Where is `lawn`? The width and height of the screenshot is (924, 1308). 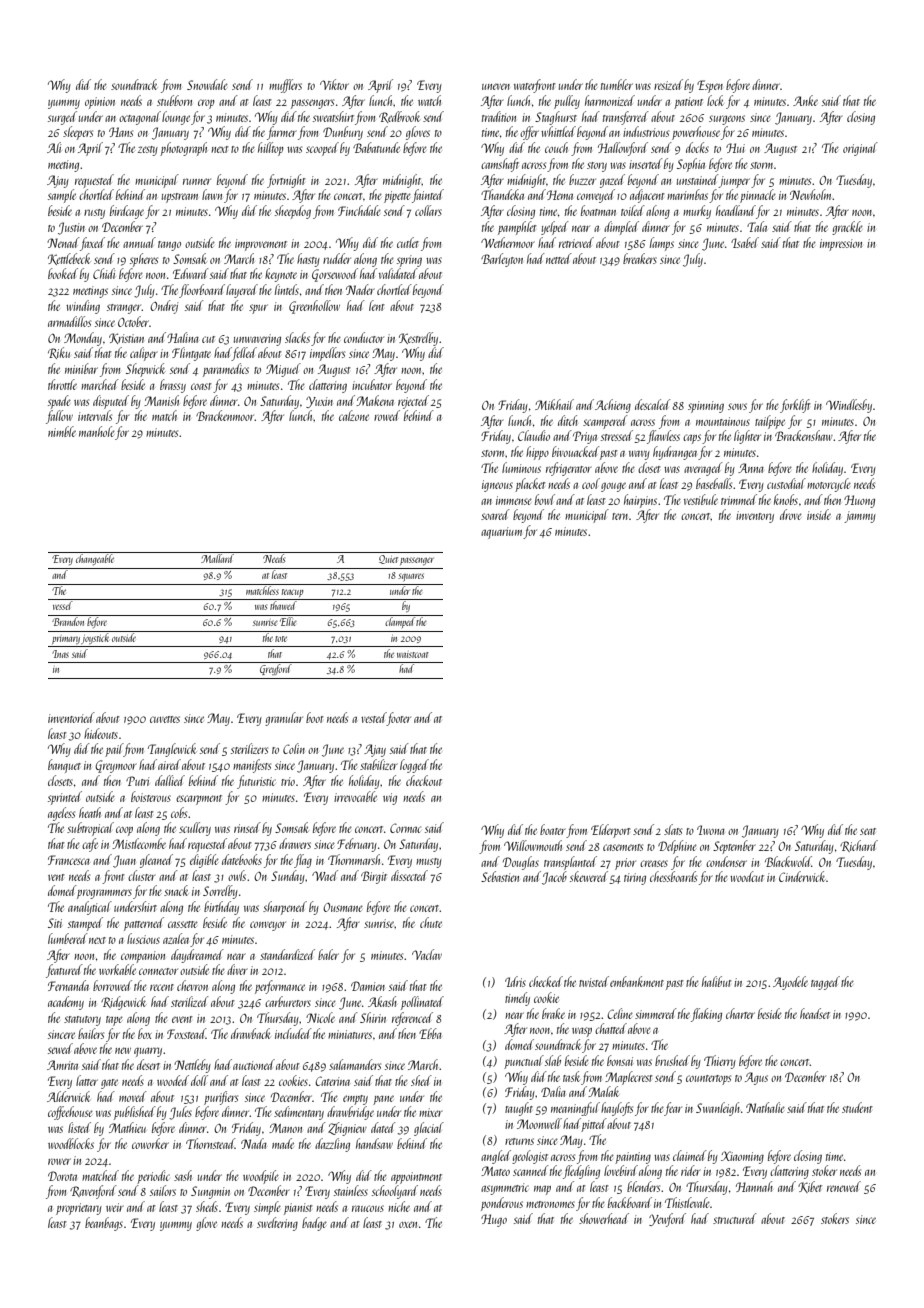 lawn is located at coordinates (212, 194).
